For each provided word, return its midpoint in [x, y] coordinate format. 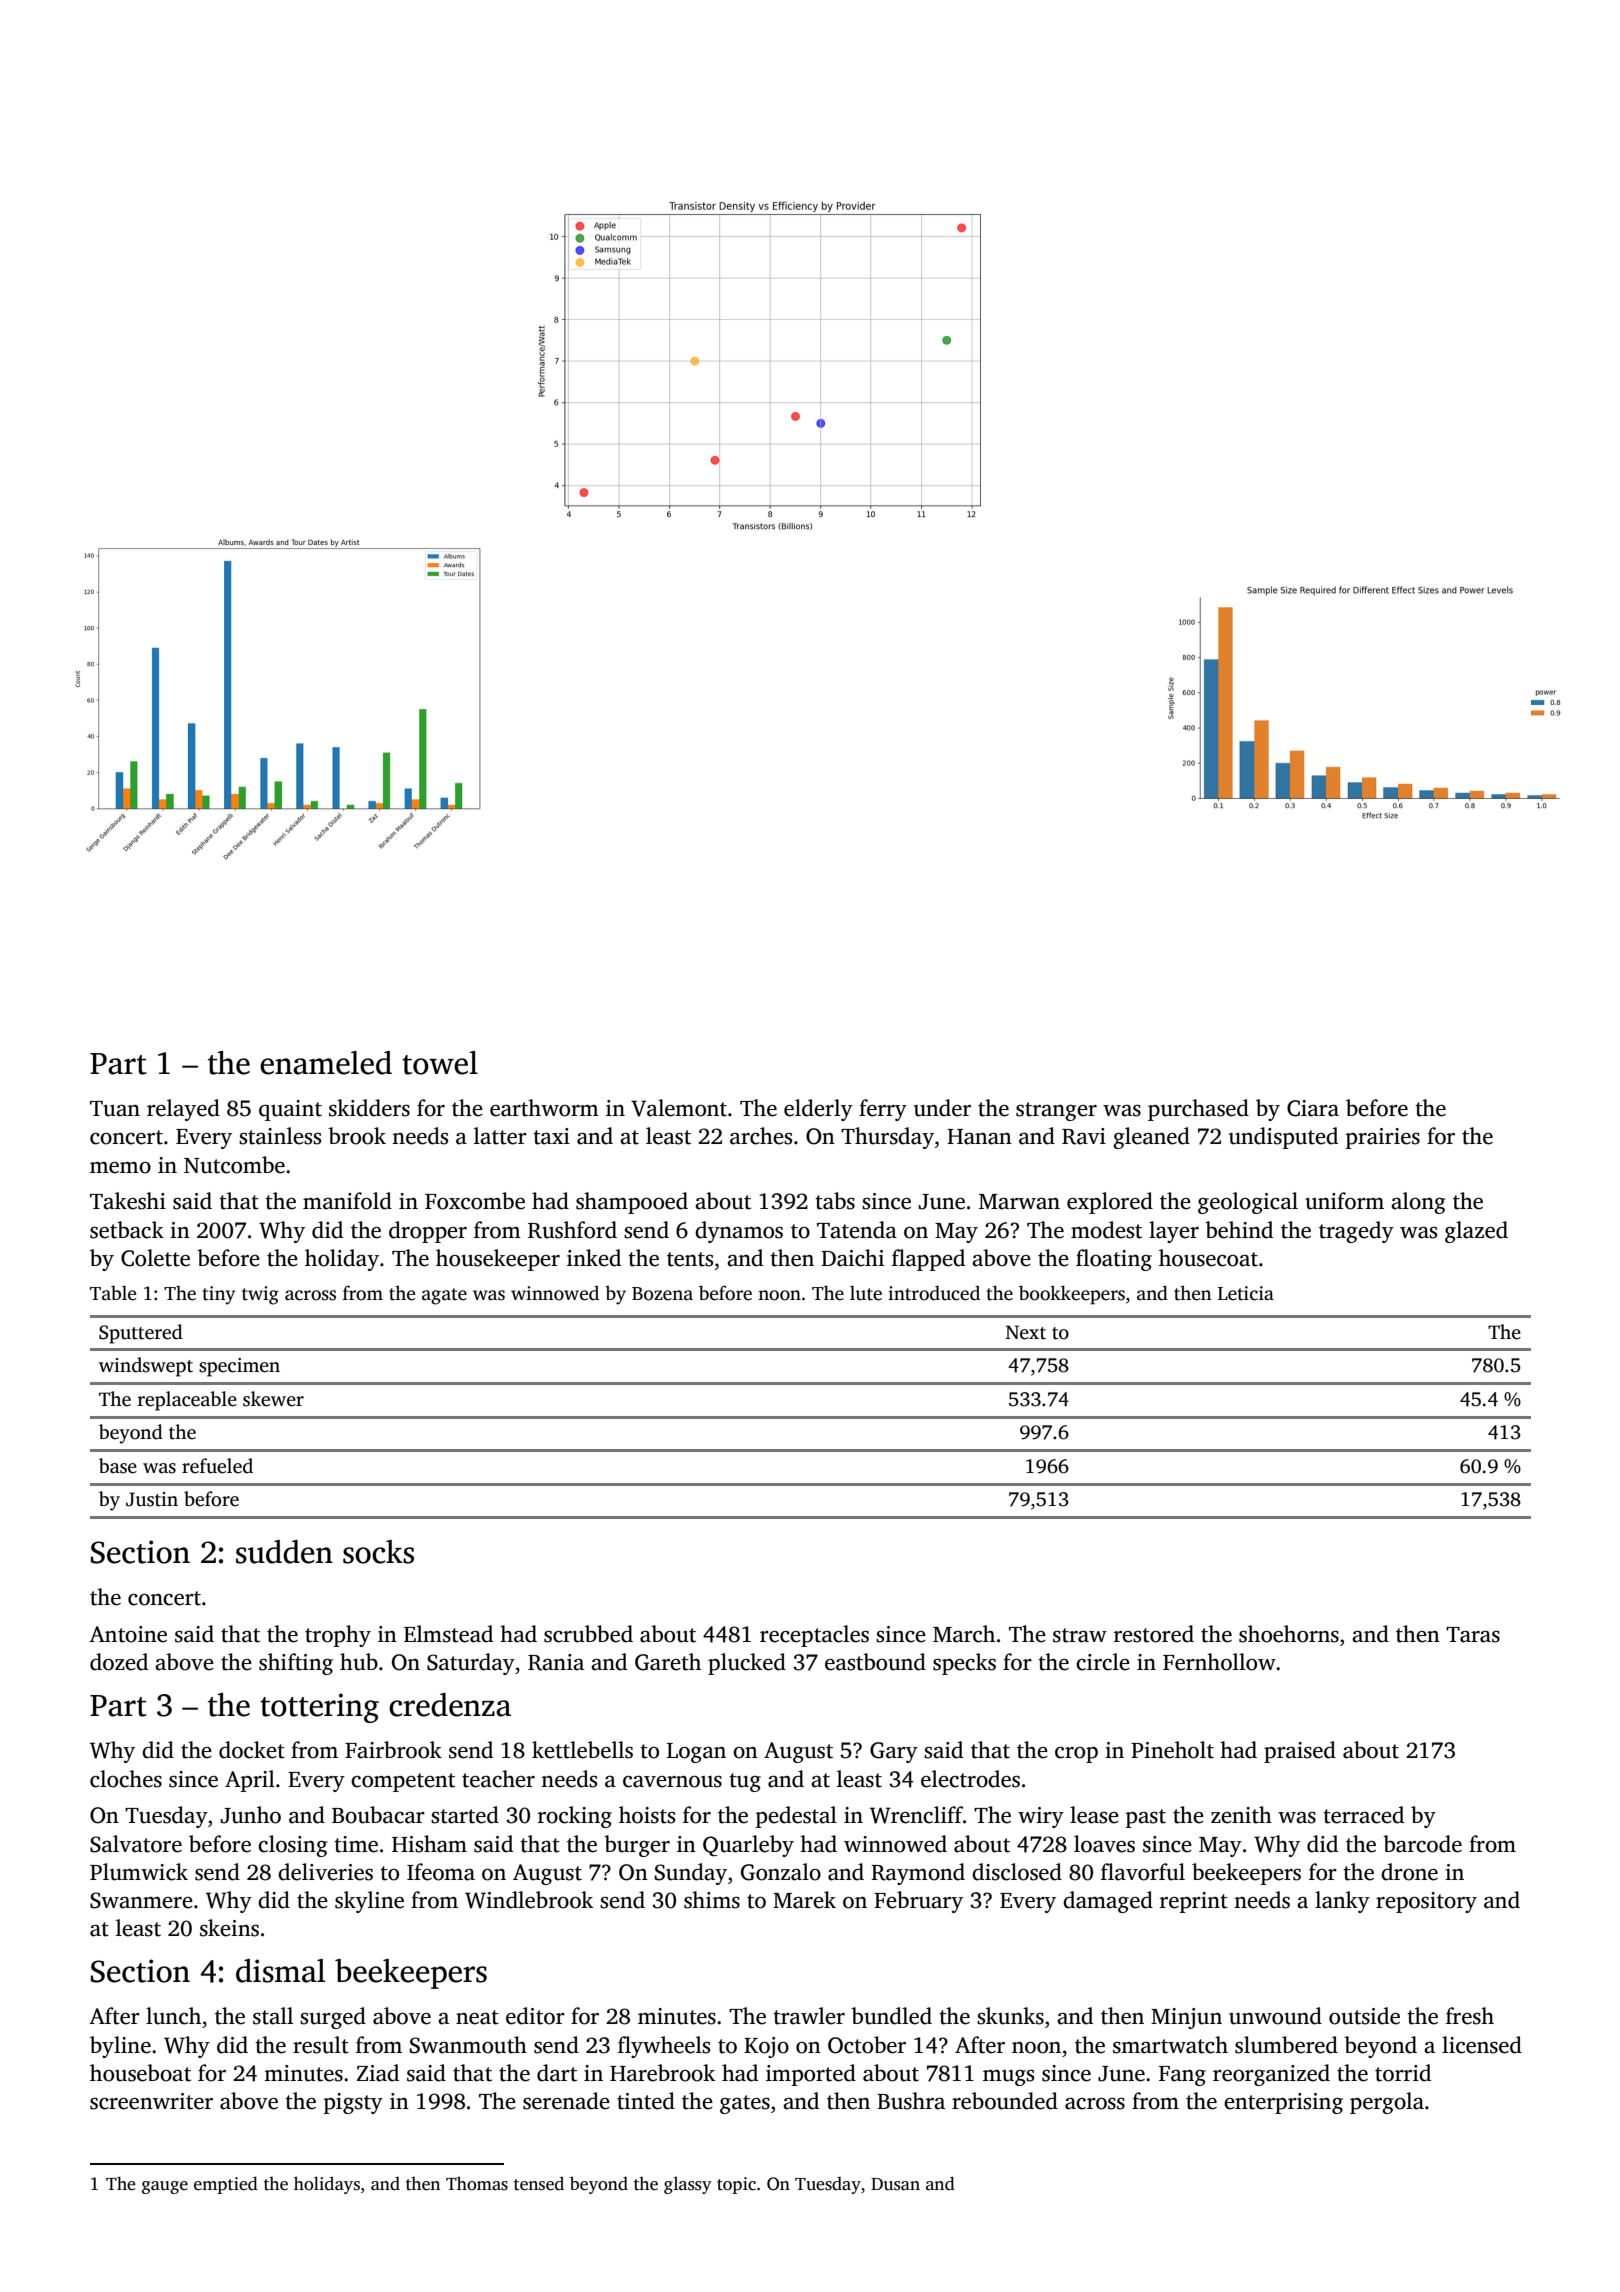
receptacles [814, 1636]
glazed [1476, 1232]
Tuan [115, 1109]
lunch [173, 2016]
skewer [273, 1399]
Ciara [1313, 1108]
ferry [883, 1110]
